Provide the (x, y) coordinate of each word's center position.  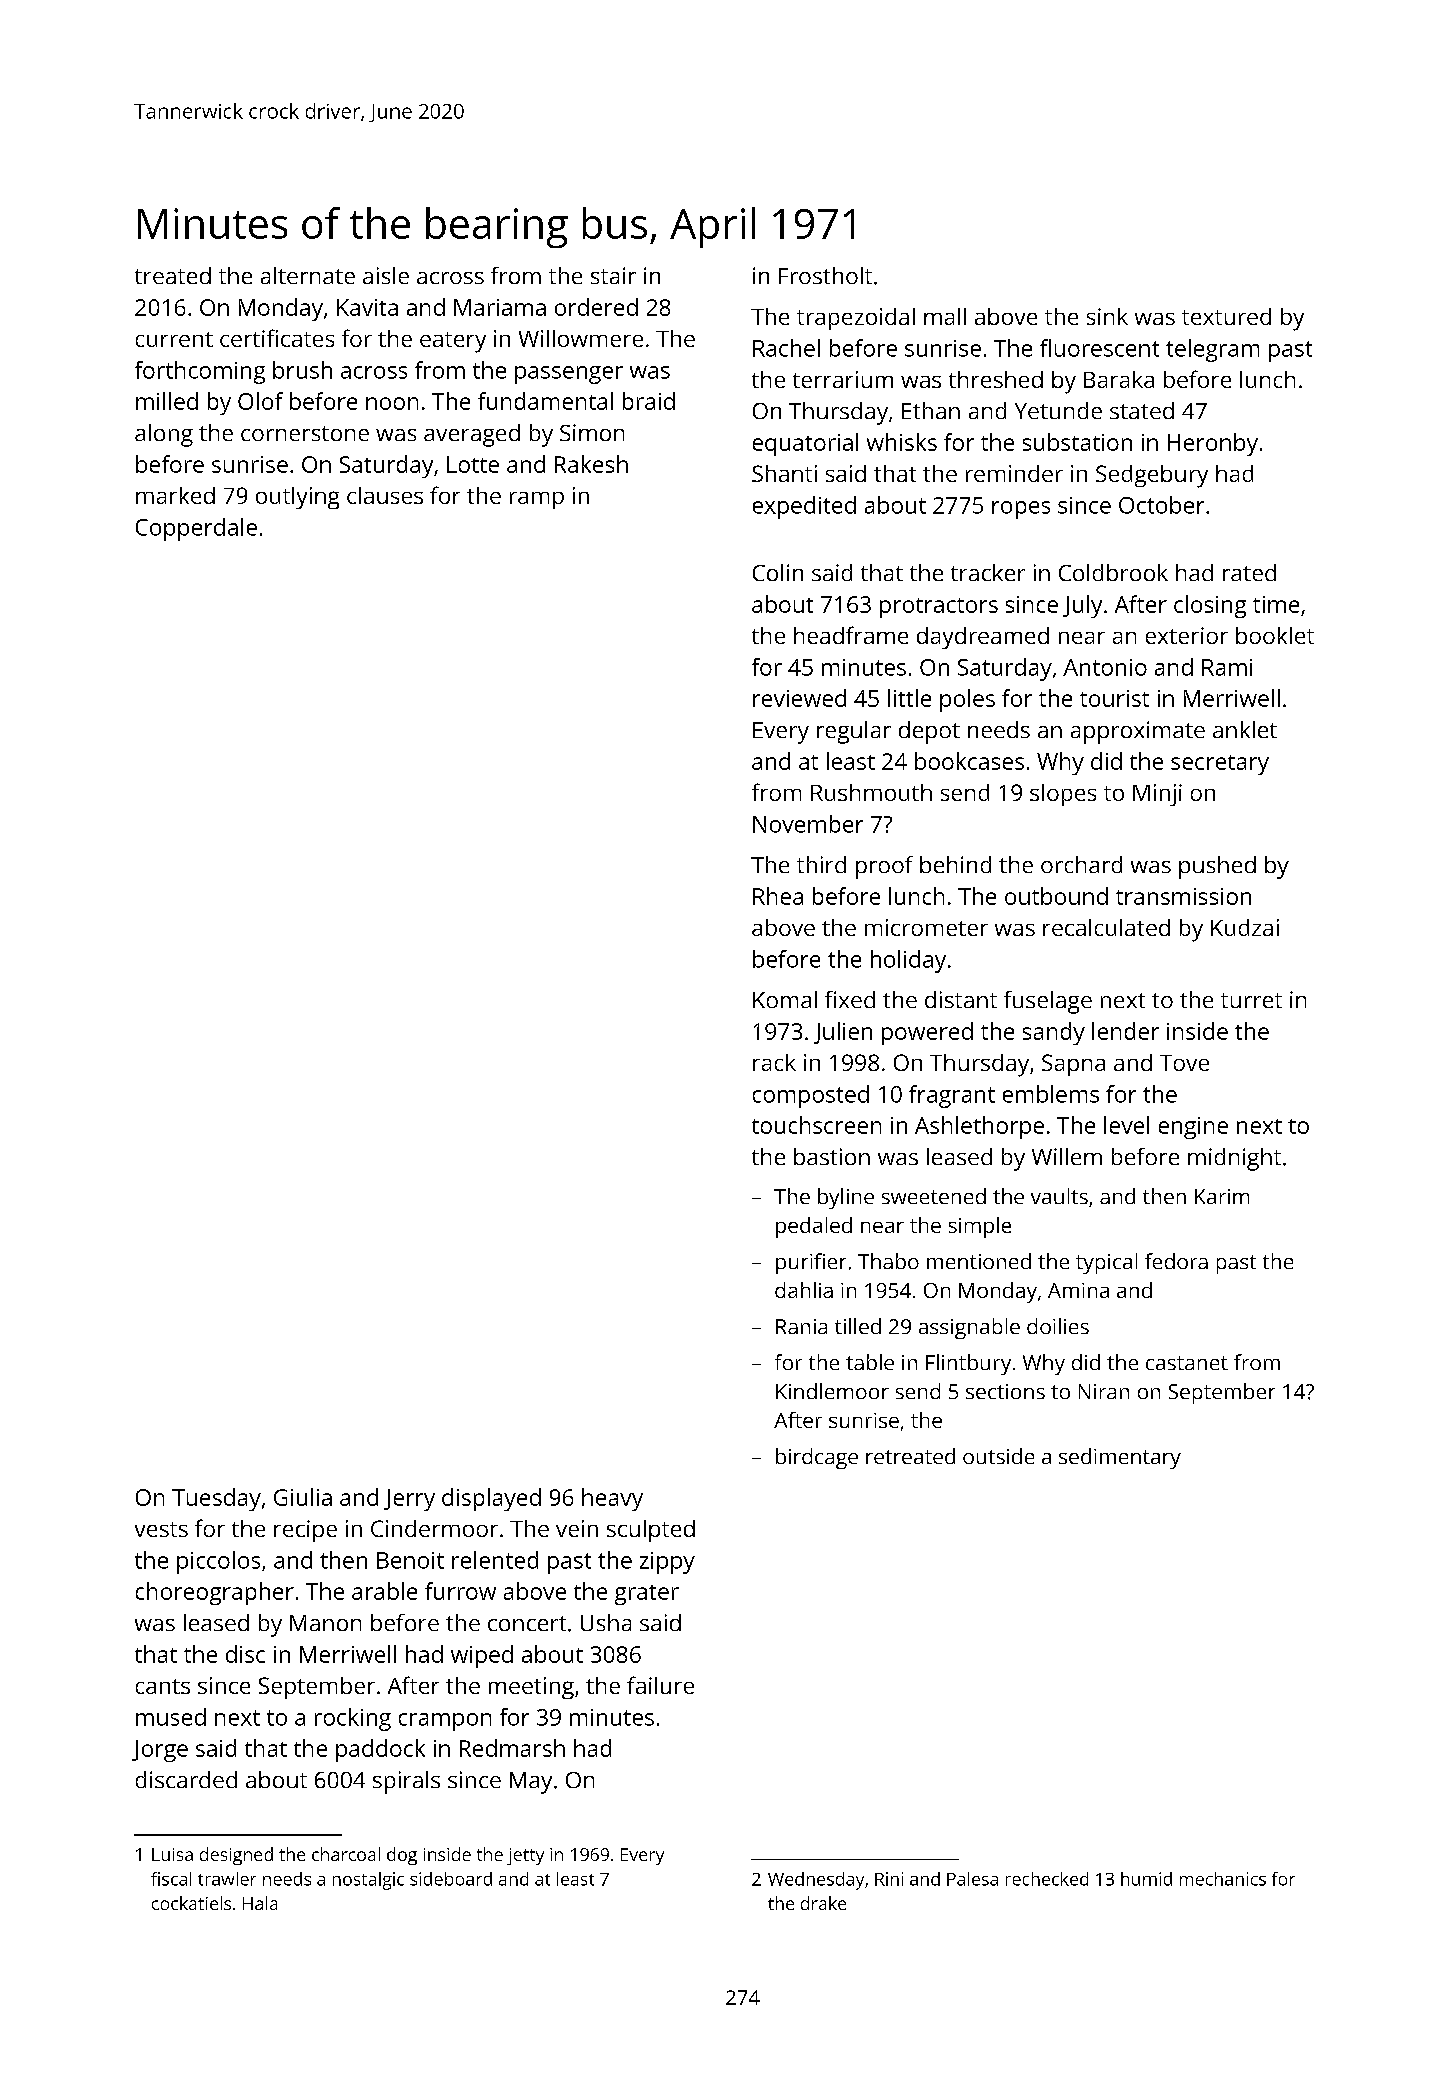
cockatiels (191, 1903)
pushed (1217, 867)
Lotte (473, 464)
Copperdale (196, 529)
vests (161, 1529)
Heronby (1213, 444)
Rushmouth (871, 792)
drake (823, 1903)
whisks (902, 442)
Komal (785, 999)
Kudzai (1245, 927)
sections (1005, 1391)
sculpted (651, 1531)
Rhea (778, 896)
